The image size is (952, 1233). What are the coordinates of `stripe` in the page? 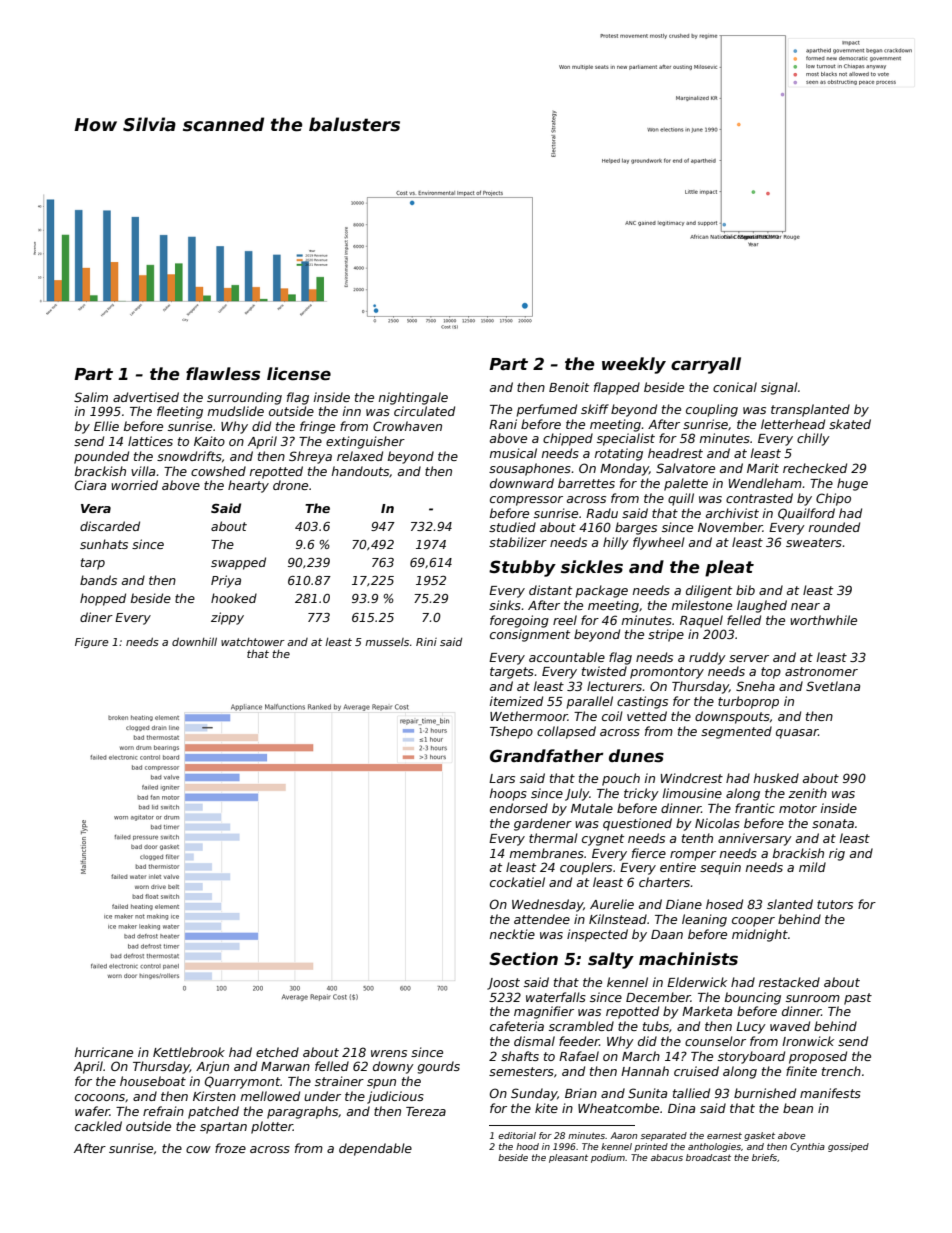 It's located at (666, 635).
